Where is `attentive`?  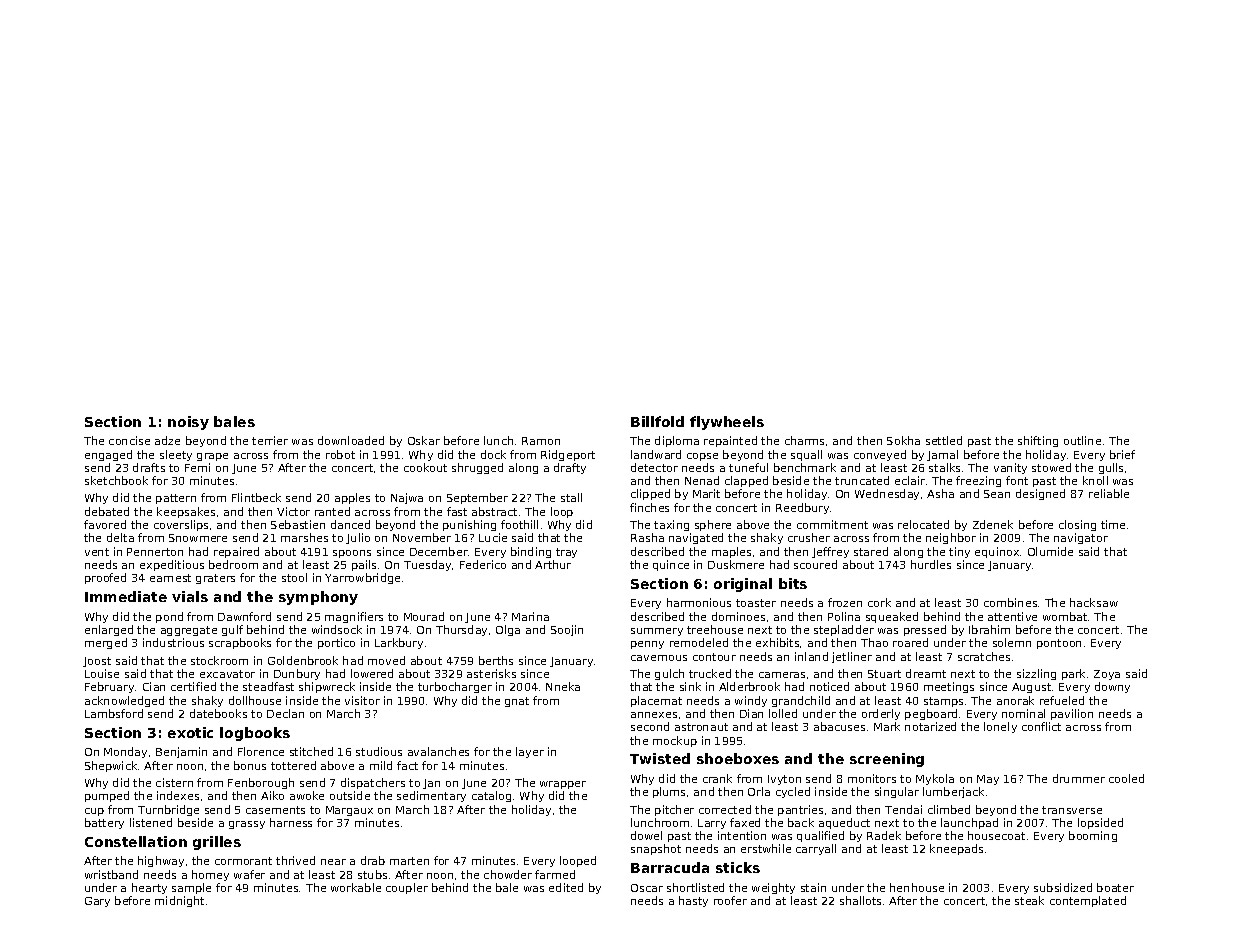 attentive is located at coordinates (1012, 616).
